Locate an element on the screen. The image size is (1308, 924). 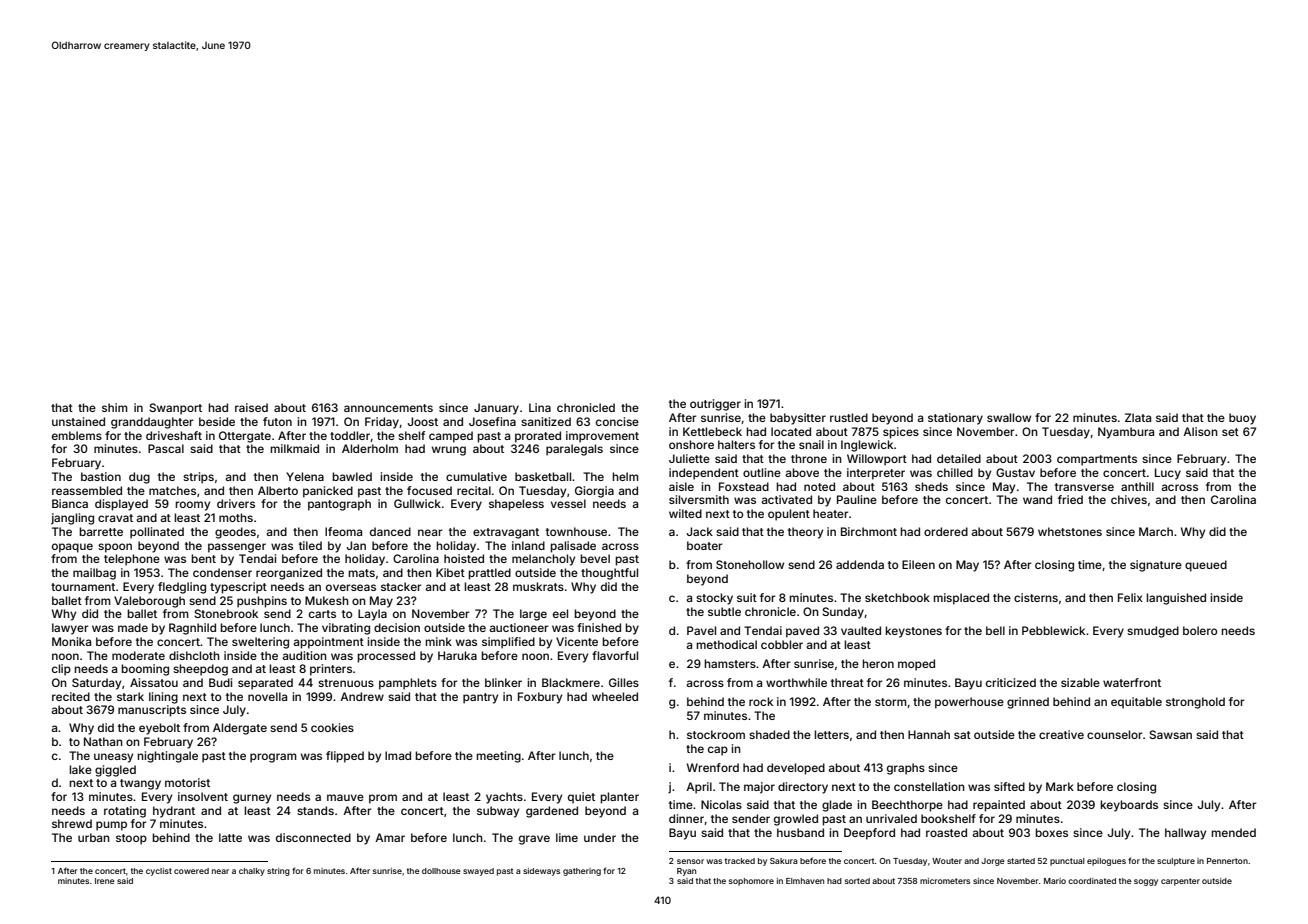
set is located at coordinates (1230, 432).
